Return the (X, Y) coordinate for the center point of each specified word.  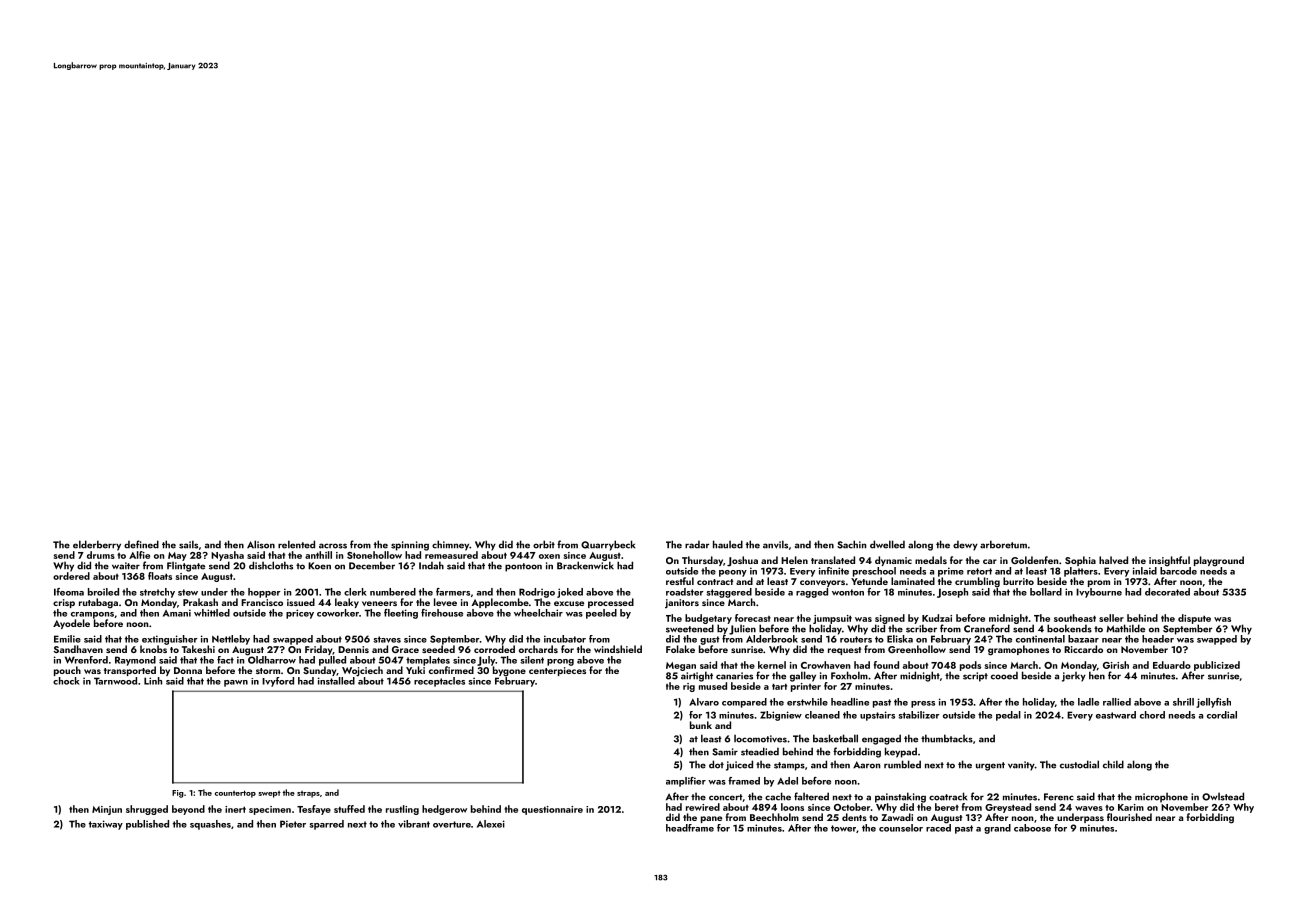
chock (66, 681)
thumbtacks (947, 738)
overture (452, 824)
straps (308, 794)
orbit (544, 544)
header (1158, 639)
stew (188, 592)
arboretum (1003, 544)
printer (806, 687)
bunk (701, 725)
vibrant (414, 824)
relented (296, 544)
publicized (1217, 666)
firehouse (442, 613)
